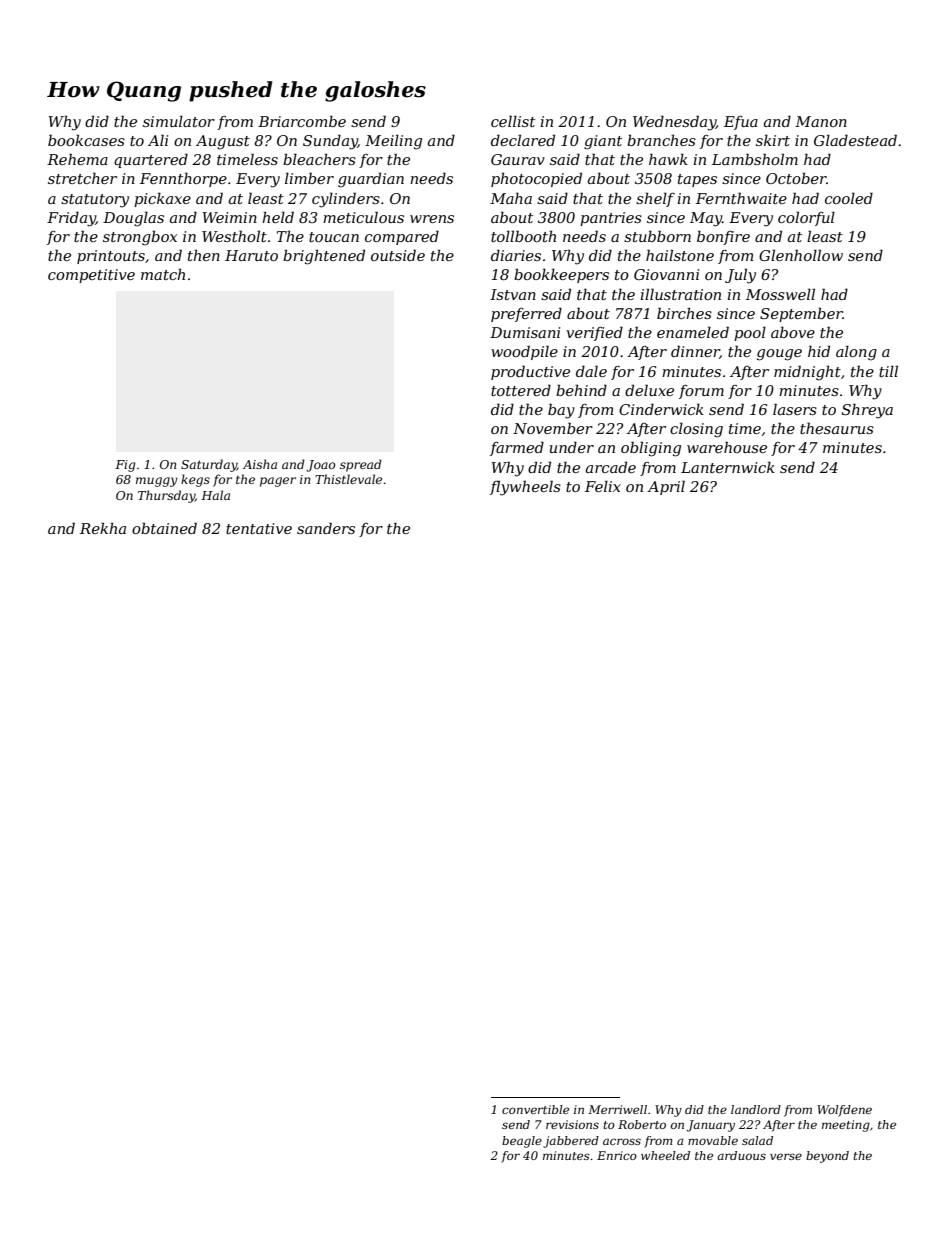 The width and height of the document is (952, 1233). What do you see at coordinates (535, 1109) in the document?
I see `convertible` at bounding box center [535, 1109].
